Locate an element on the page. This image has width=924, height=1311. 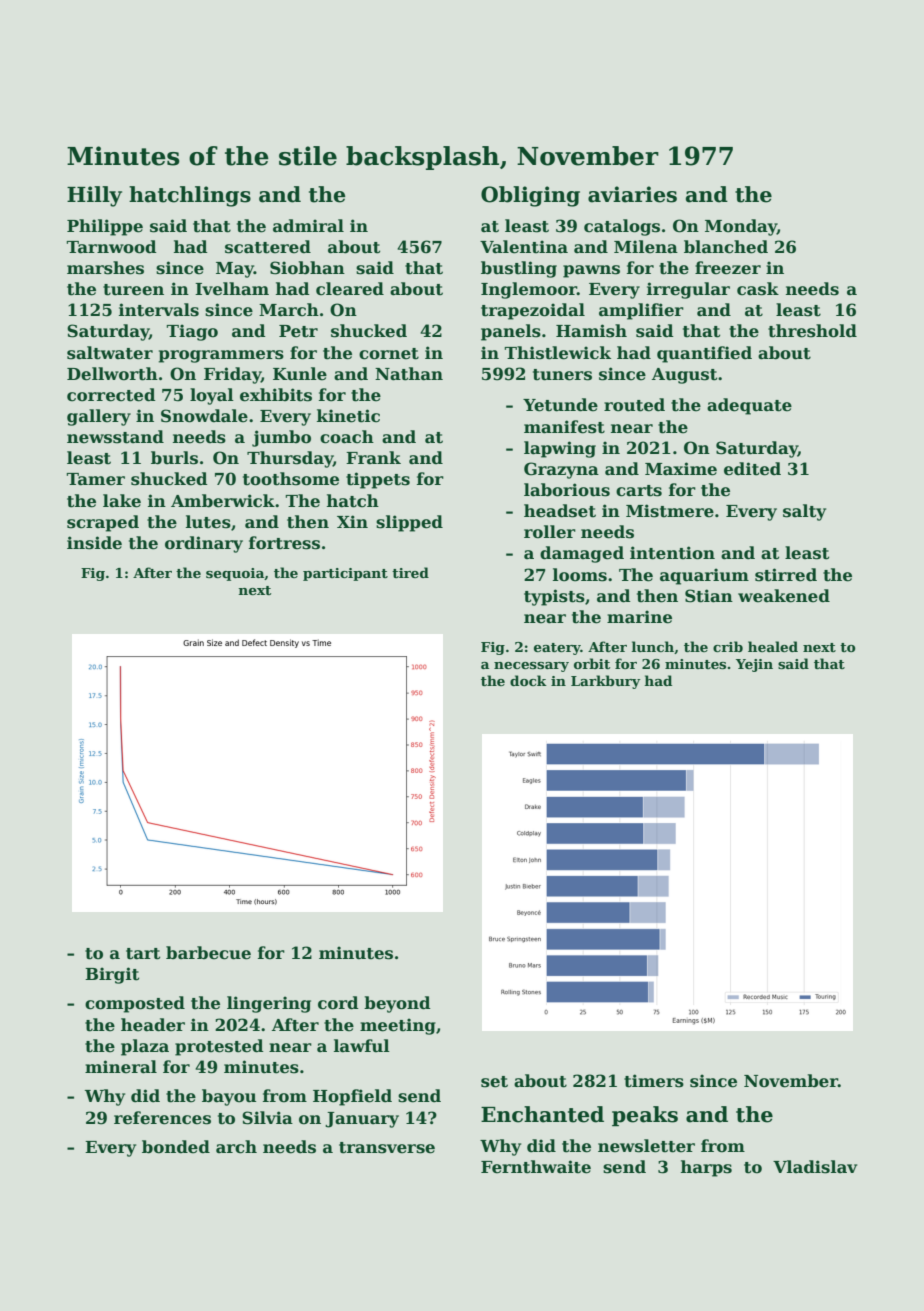
dock is located at coordinates (528, 680).
